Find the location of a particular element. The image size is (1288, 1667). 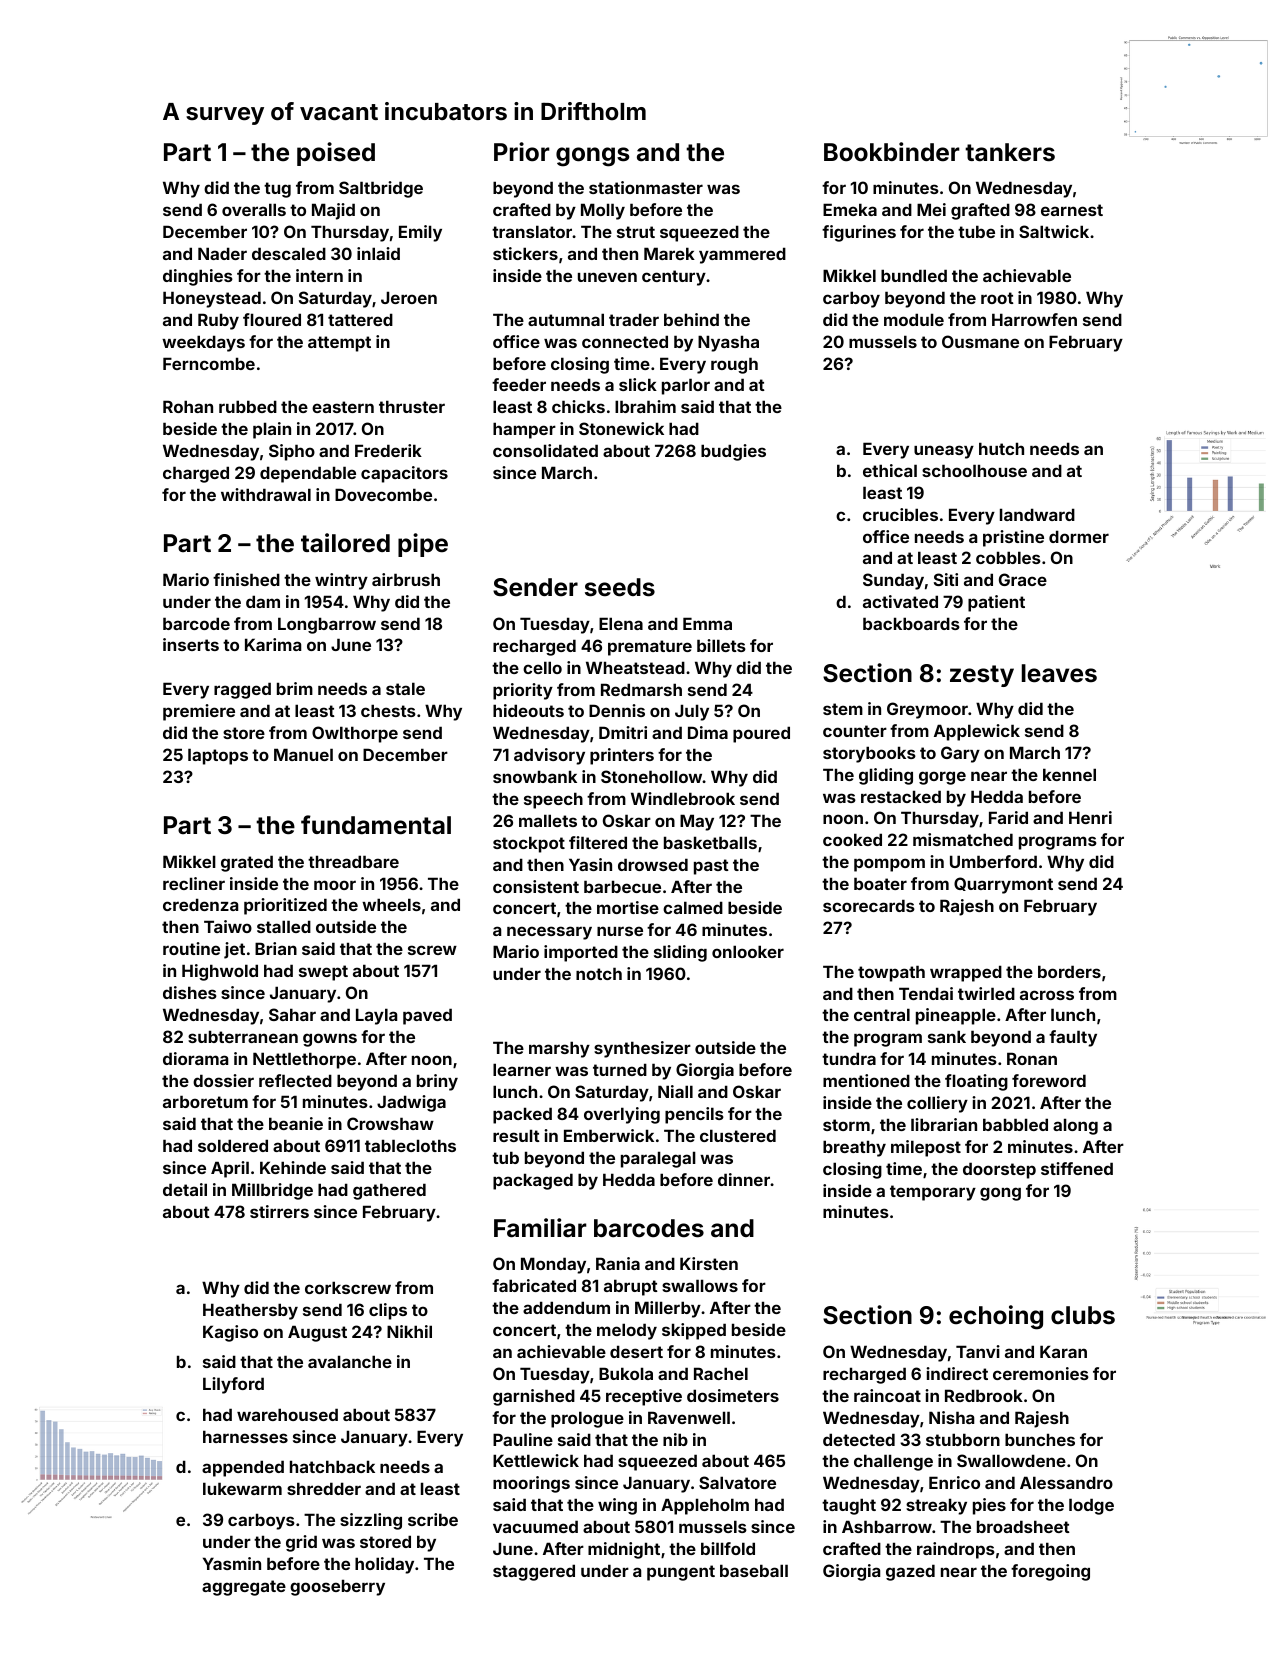

Lilyford is located at coordinates (233, 1385).
